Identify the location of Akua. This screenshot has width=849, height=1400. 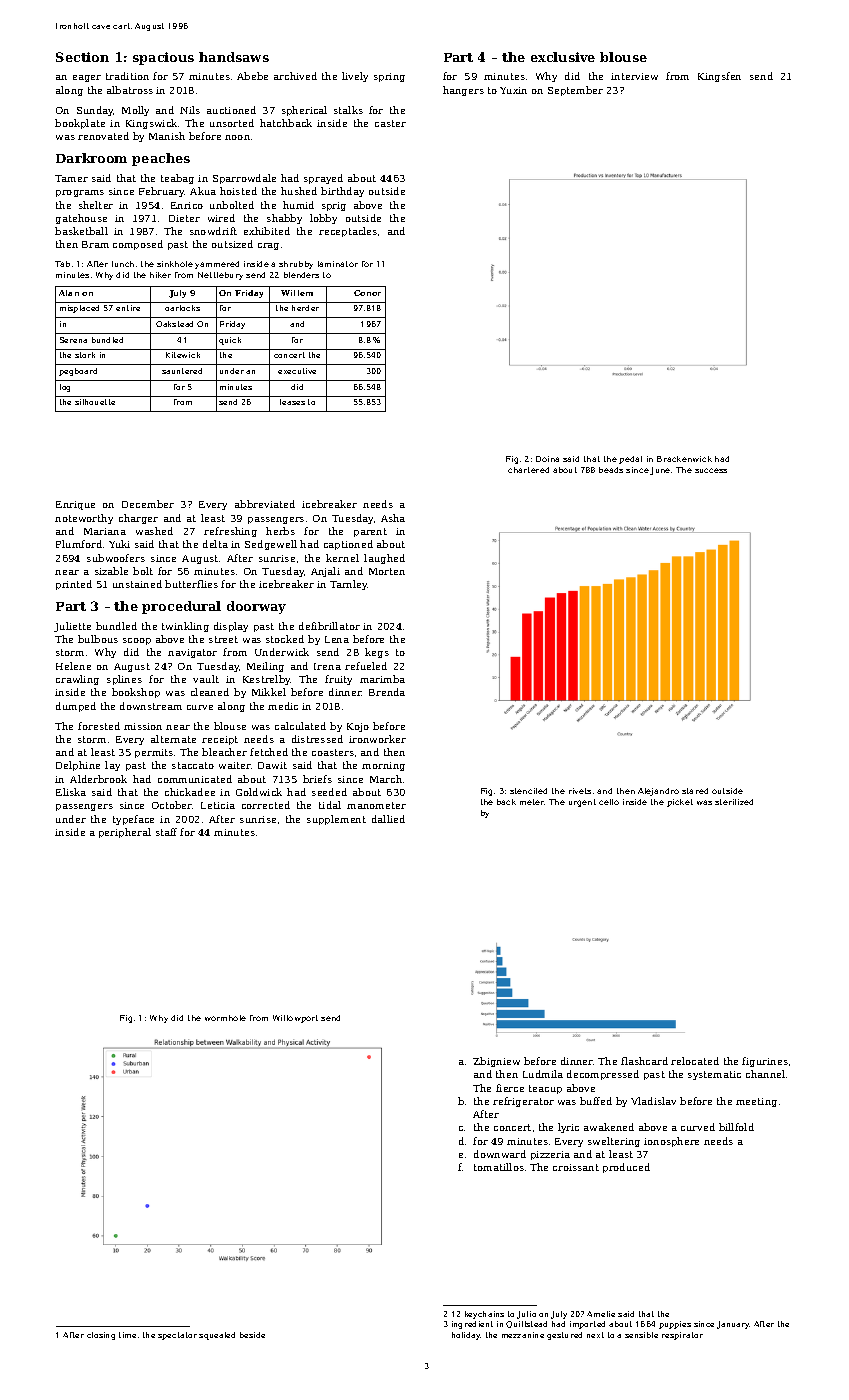
(203, 191).
